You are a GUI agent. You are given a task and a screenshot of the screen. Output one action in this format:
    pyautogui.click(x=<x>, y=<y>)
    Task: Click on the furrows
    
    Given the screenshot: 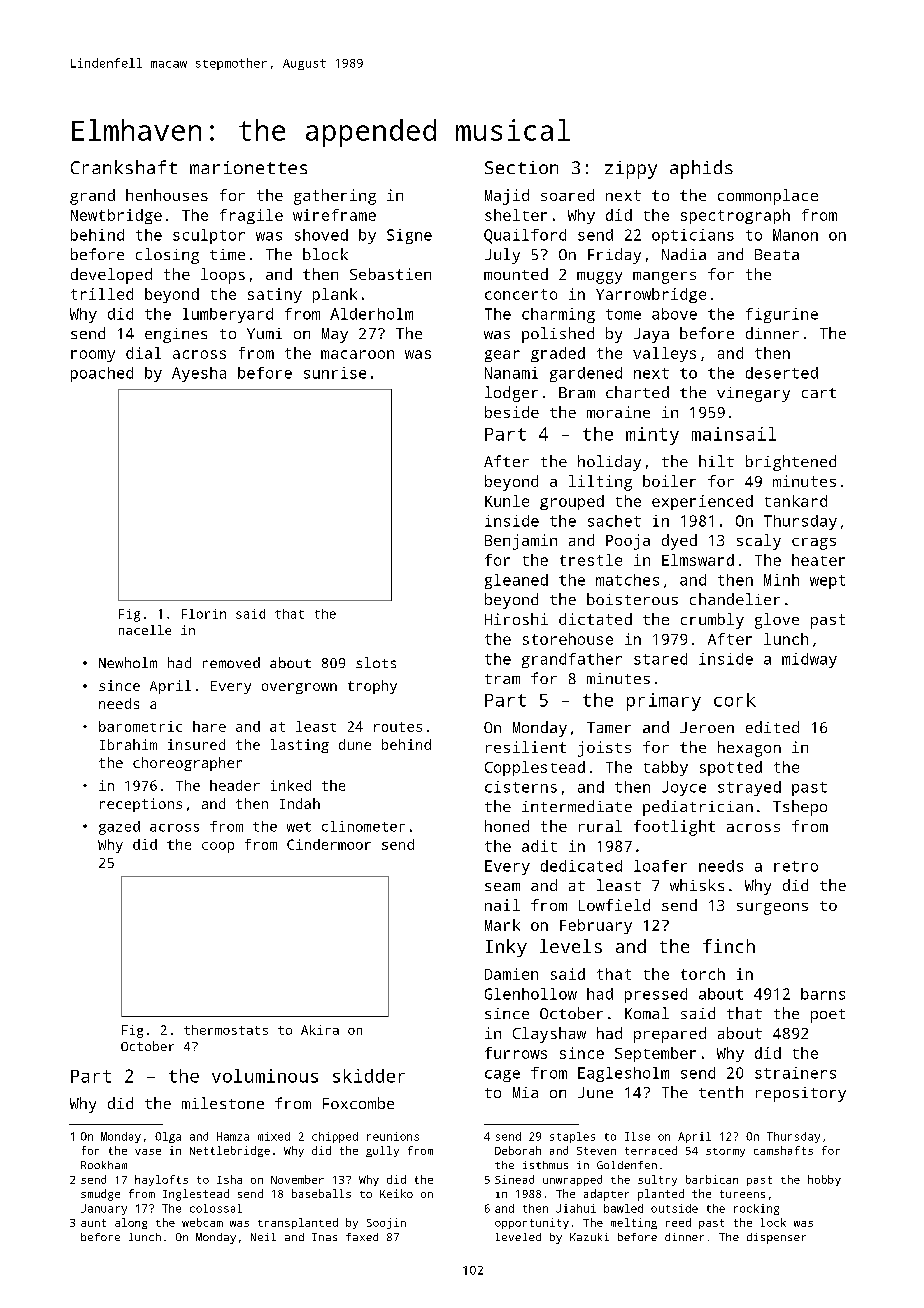 What is the action you would take?
    pyautogui.click(x=516, y=1053)
